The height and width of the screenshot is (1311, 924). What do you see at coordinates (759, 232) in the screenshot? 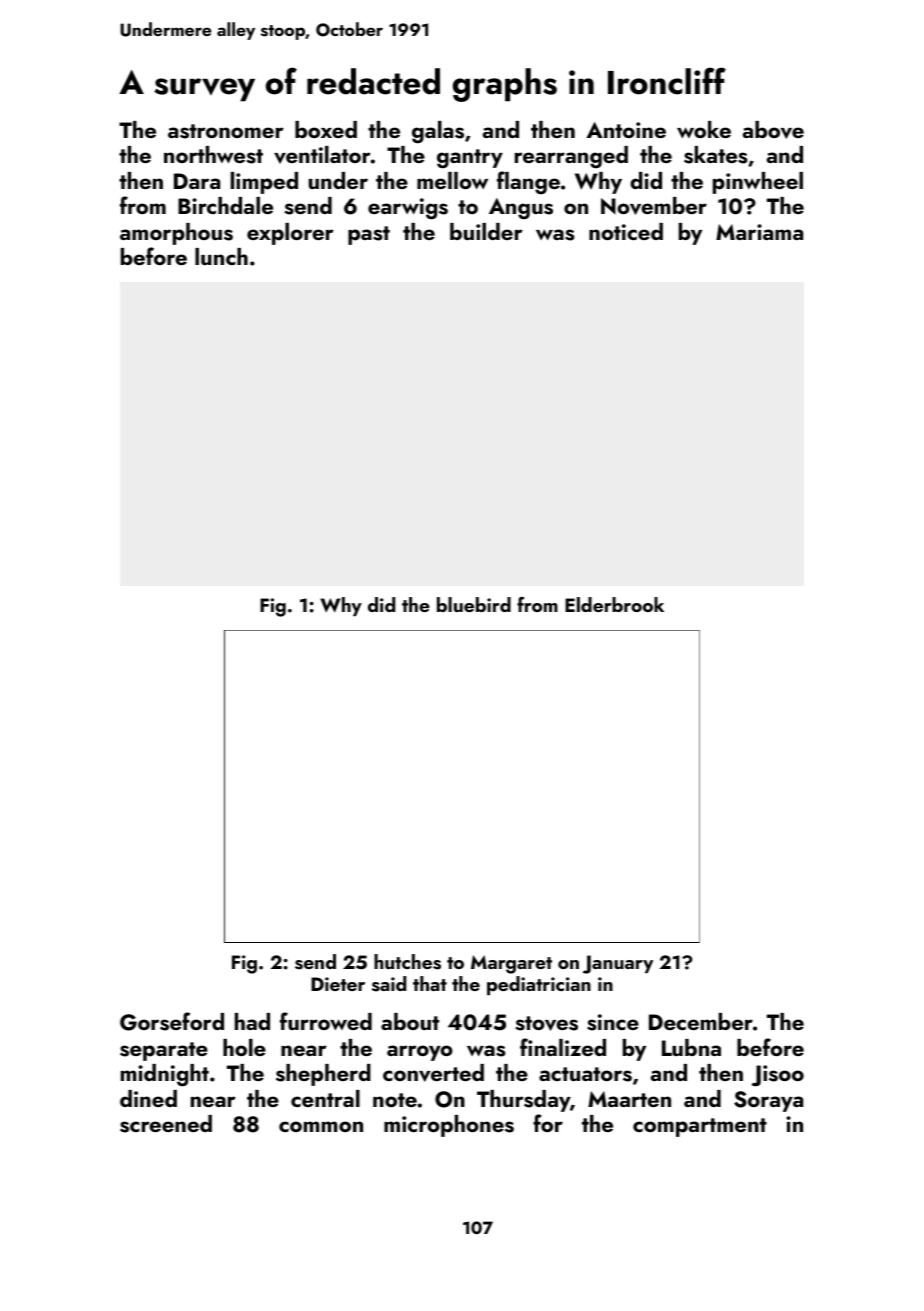
I see `Mariama` at bounding box center [759, 232].
